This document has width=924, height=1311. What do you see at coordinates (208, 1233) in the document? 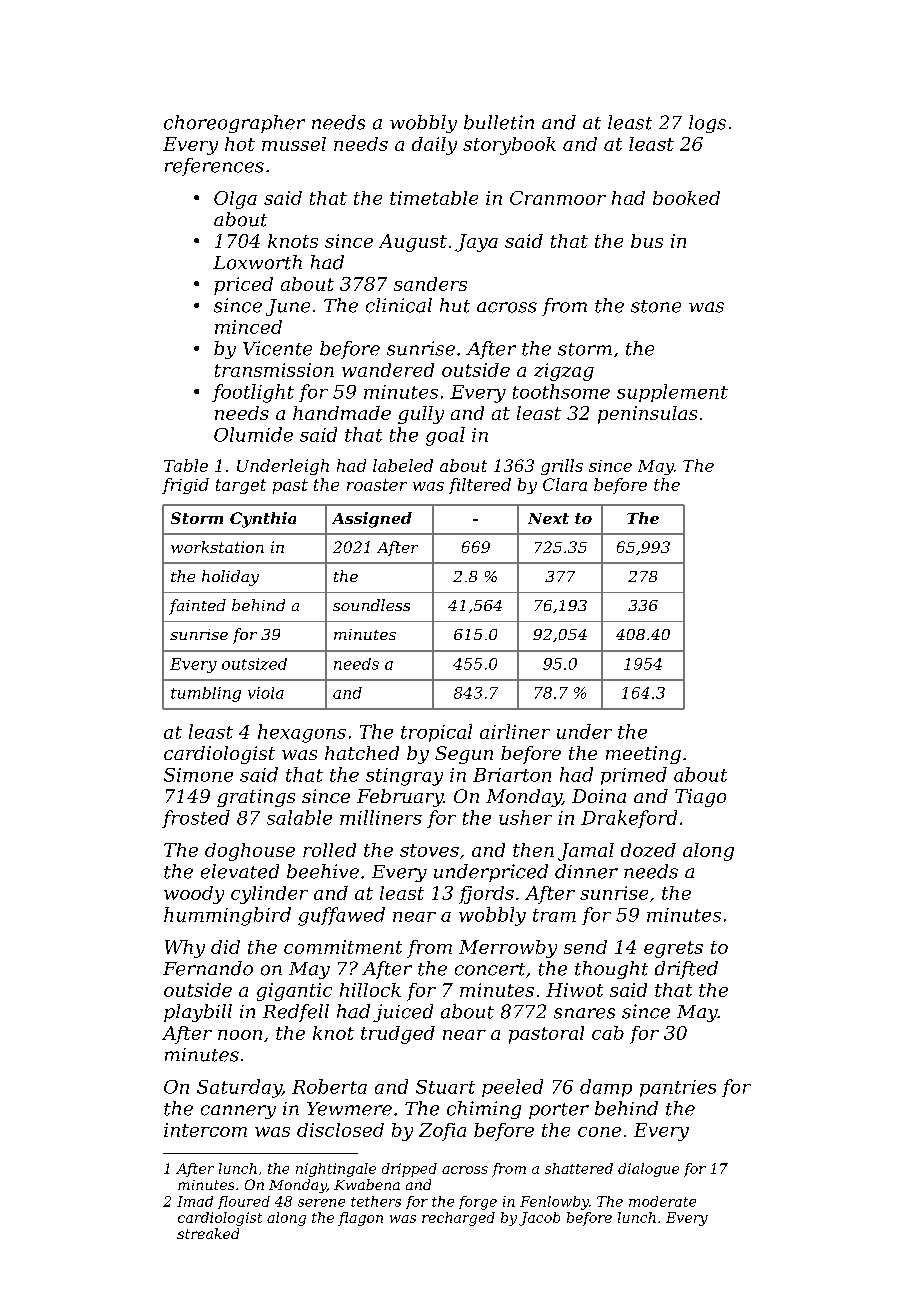
I see `streaked` at bounding box center [208, 1233].
